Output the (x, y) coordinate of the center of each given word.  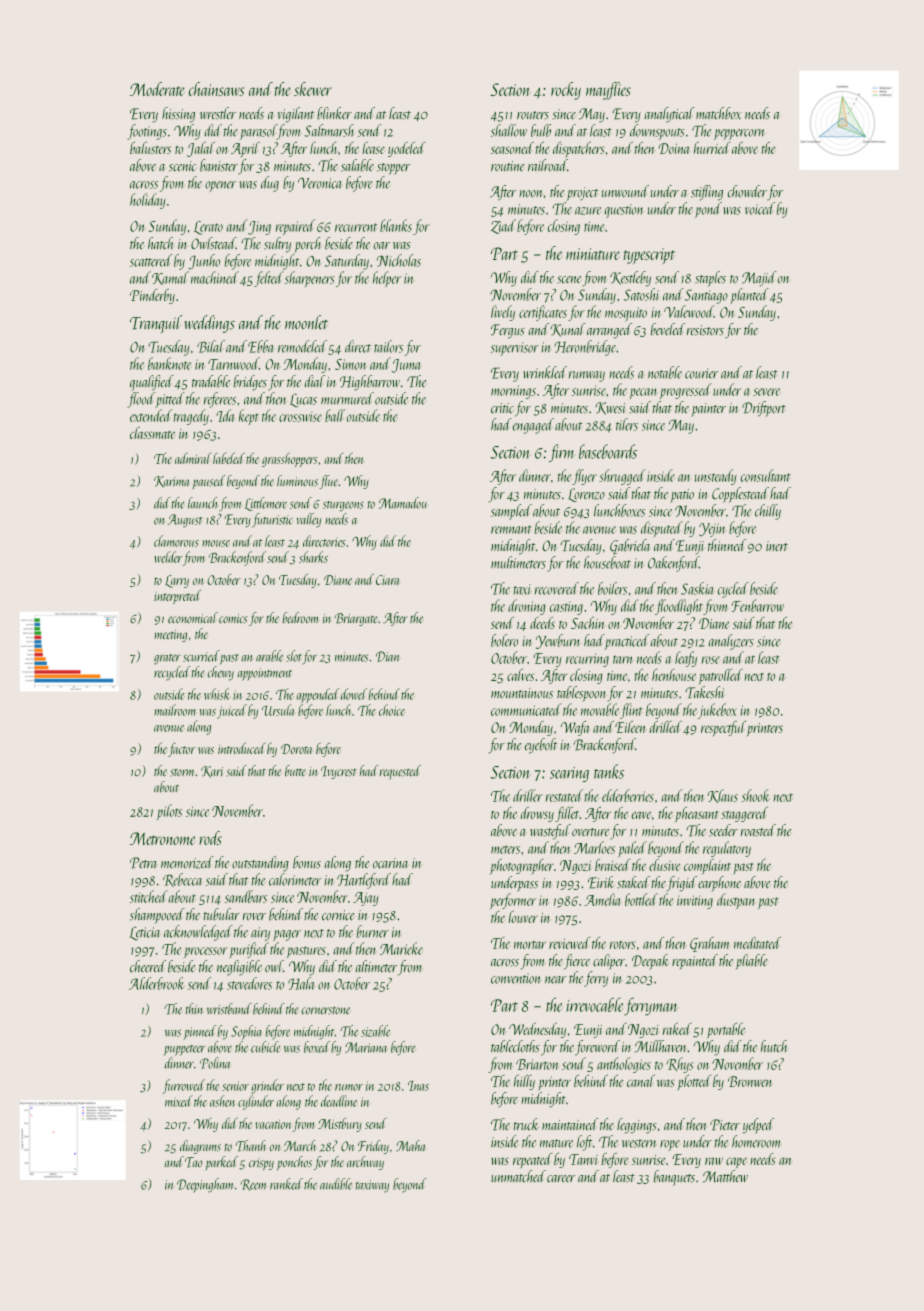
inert (777, 546)
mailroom (175, 710)
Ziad (503, 226)
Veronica (320, 183)
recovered (557, 588)
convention (516, 978)
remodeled (302, 346)
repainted (695, 962)
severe (767, 392)
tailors (388, 346)
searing (569, 774)
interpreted (177, 597)
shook (756, 795)
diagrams (200, 1147)
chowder (747, 191)
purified (249, 950)
